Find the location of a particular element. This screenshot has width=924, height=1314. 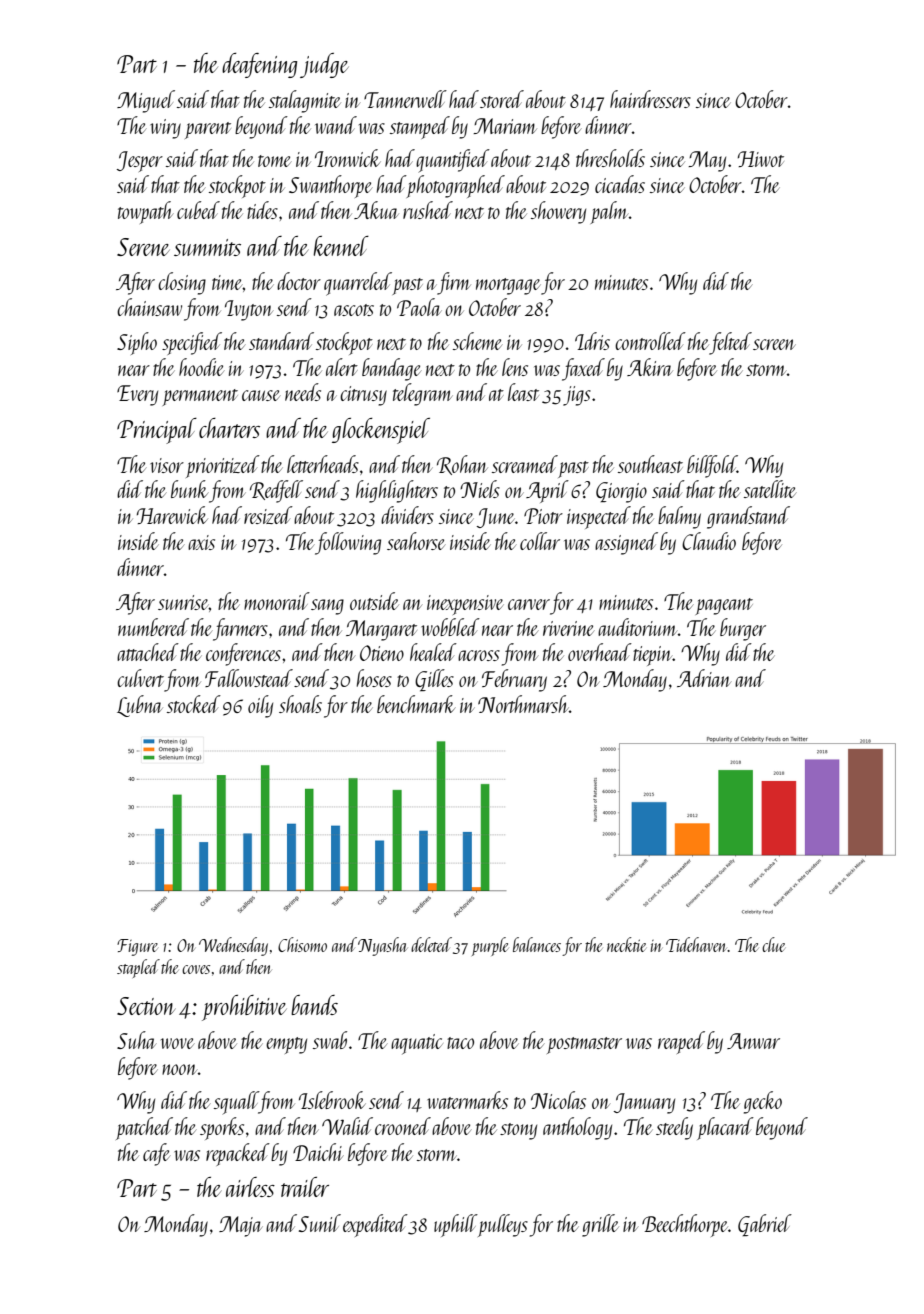

quarreled is located at coordinates (358, 284).
